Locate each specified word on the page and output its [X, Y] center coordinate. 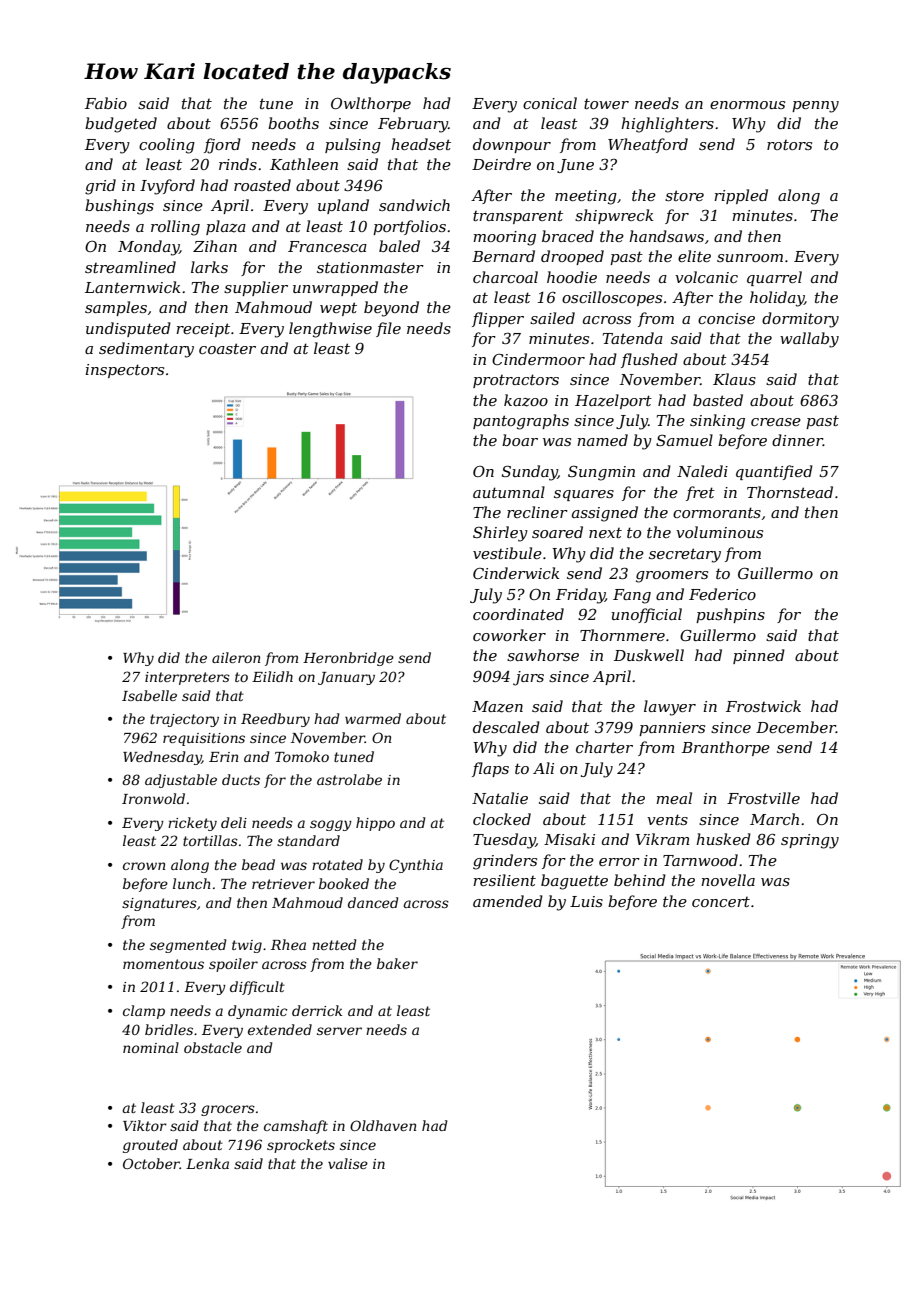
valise [348, 1163]
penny [815, 107]
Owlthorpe [371, 104]
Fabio [106, 103]
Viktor [145, 1125]
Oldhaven [383, 1125]
